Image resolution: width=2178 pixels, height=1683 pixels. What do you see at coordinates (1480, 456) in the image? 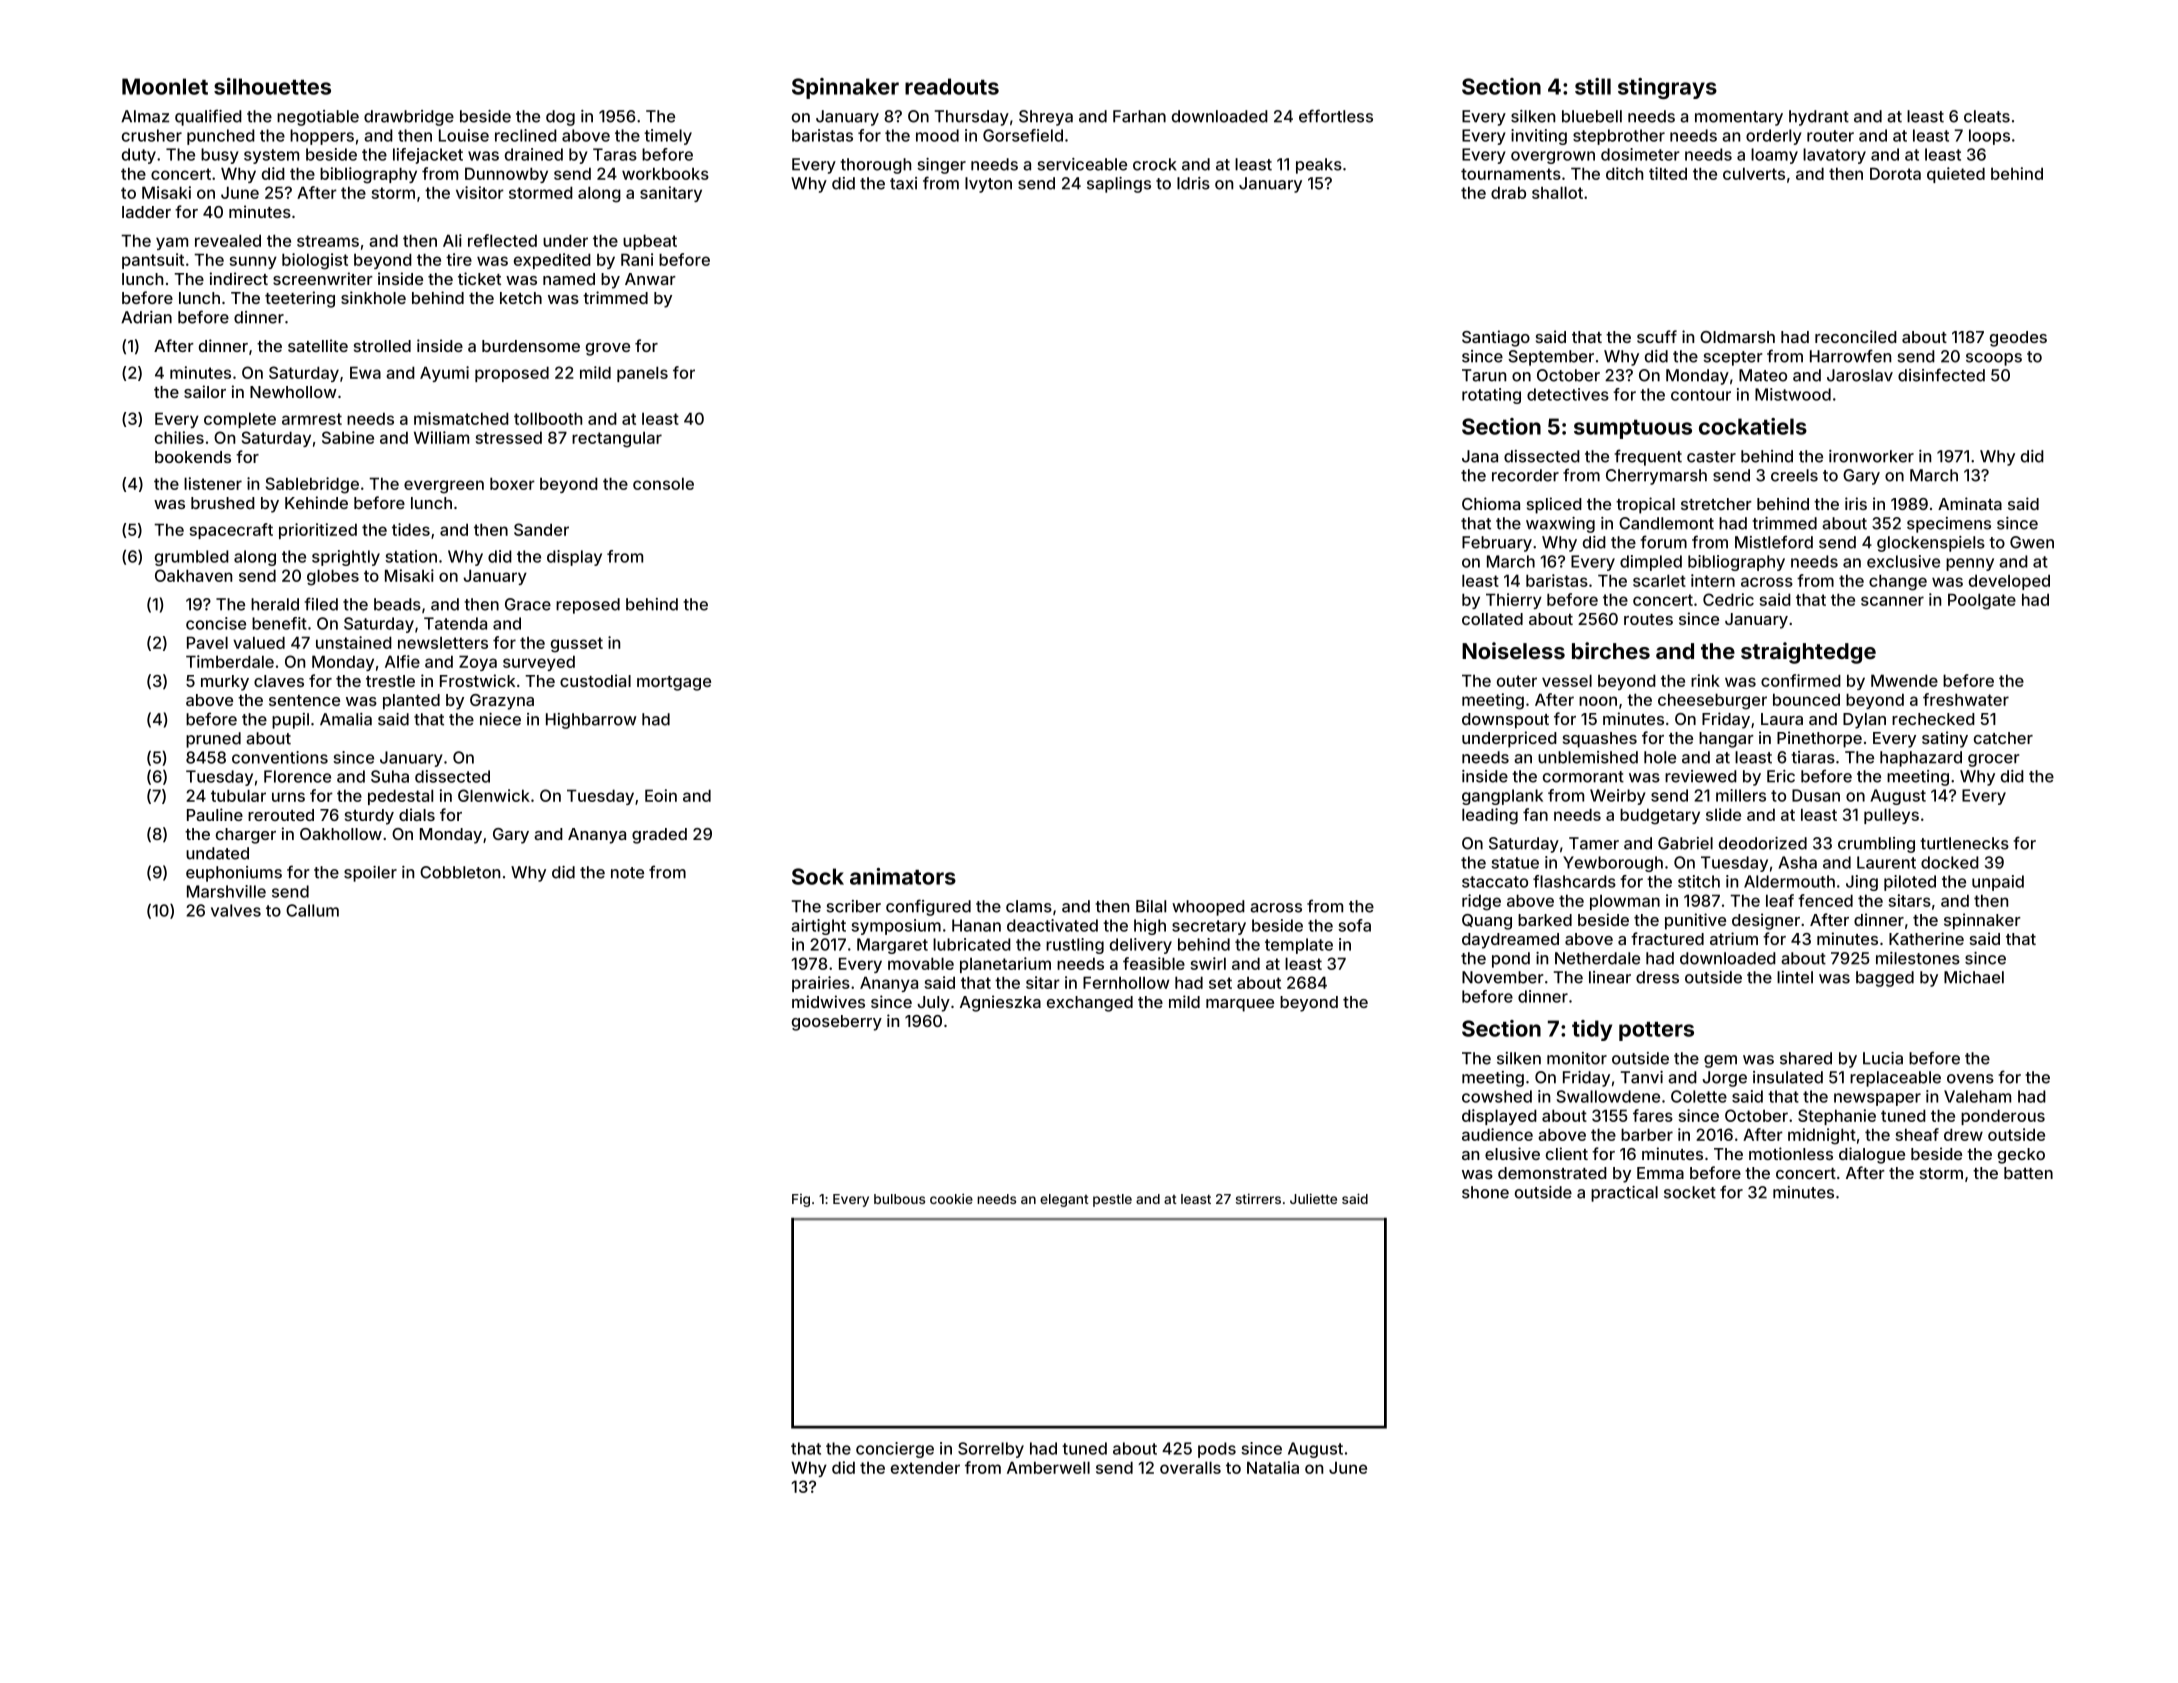
I see `Jana` at bounding box center [1480, 456].
